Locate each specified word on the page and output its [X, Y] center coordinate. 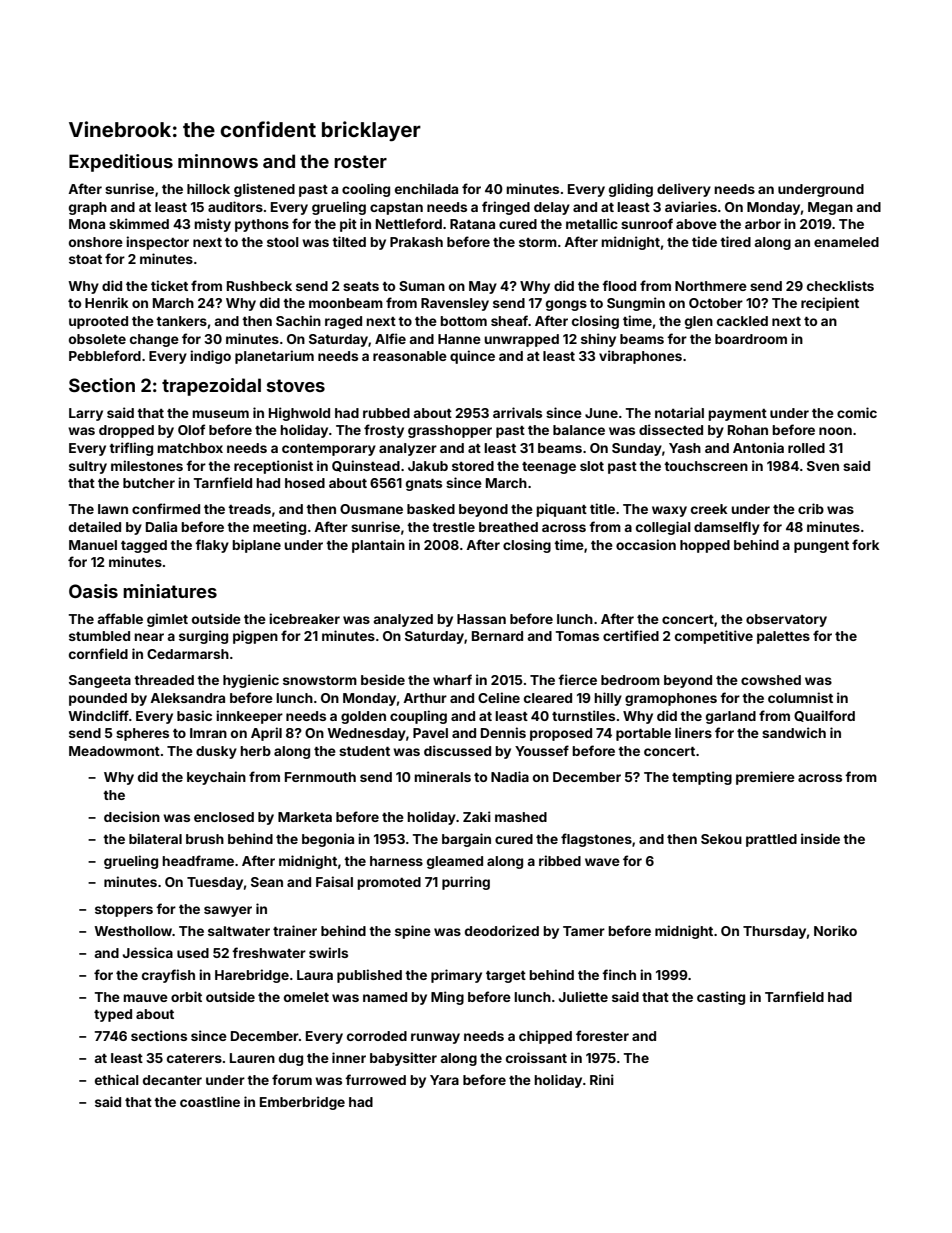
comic [857, 412]
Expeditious [121, 163]
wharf [452, 679]
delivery [684, 190]
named [385, 997]
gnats [424, 485]
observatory [786, 620]
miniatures [170, 591]
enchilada [426, 188]
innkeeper [249, 717]
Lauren [252, 1058]
